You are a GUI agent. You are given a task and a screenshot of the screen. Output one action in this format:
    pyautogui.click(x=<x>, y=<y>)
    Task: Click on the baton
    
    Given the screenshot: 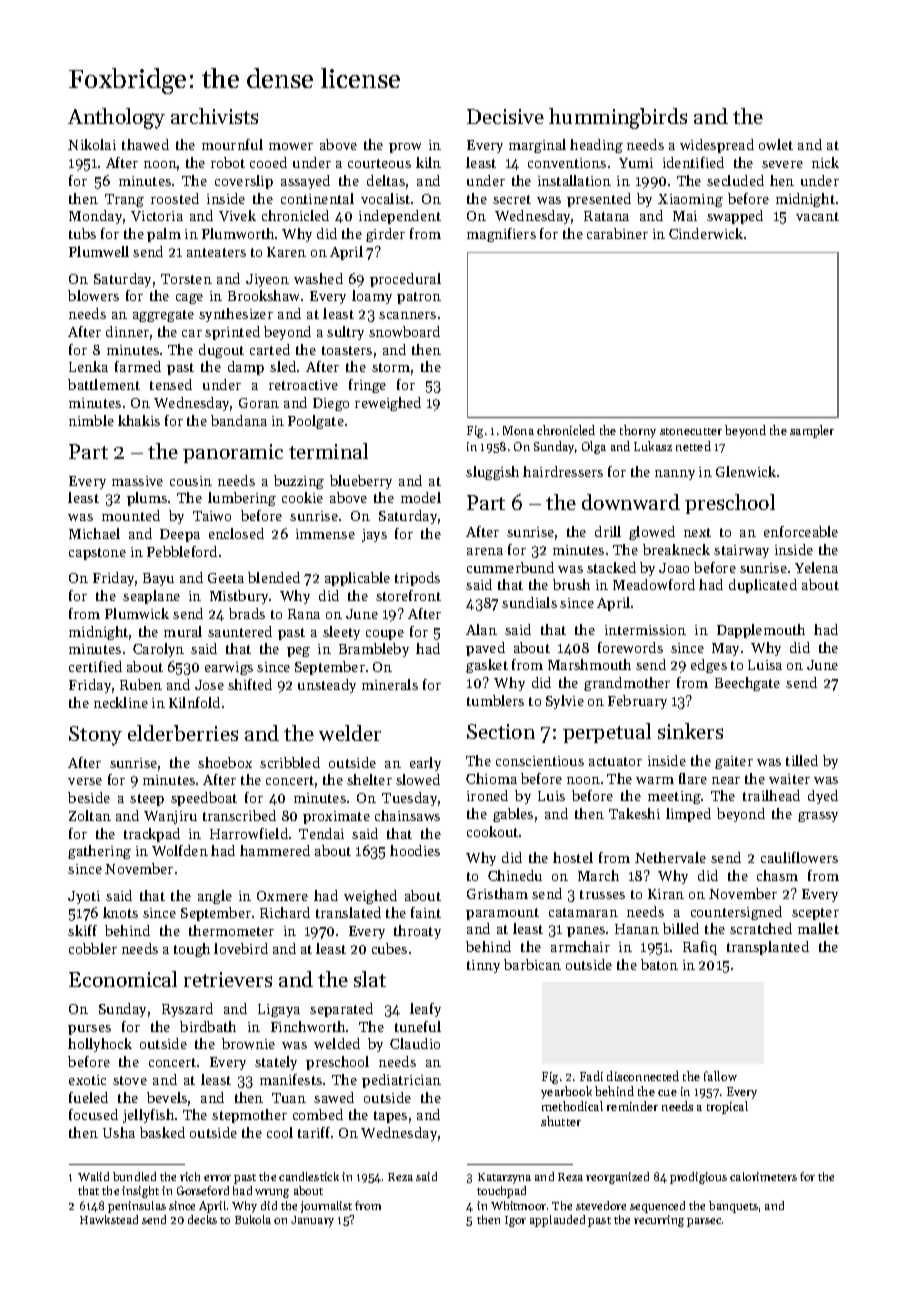 What is the action you would take?
    pyautogui.click(x=659, y=964)
